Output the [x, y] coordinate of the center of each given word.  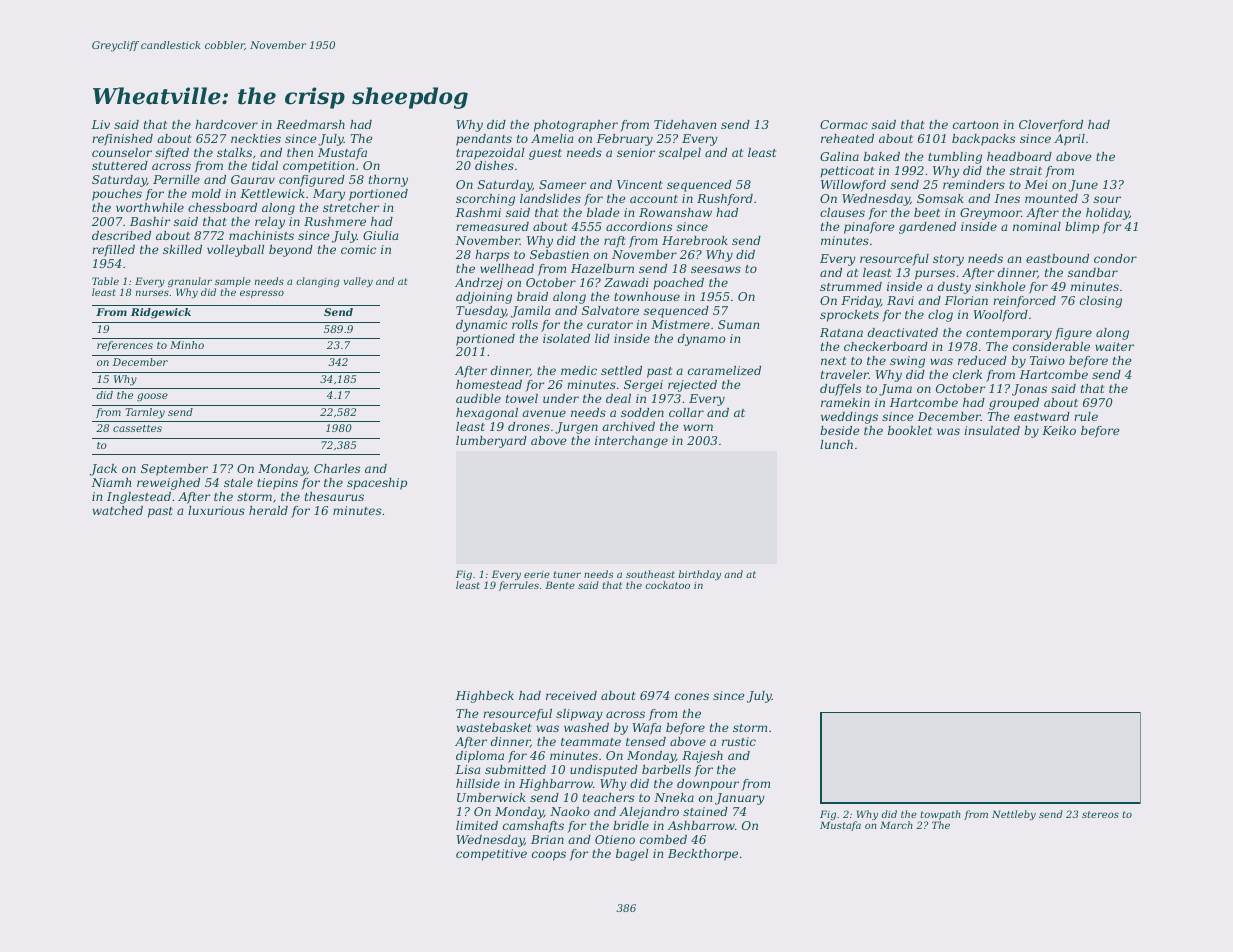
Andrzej [479, 284]
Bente [560, 585]
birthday [700, 575]
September [174, 470]
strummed [851, 286]
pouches [117, 195]
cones [692, 696]
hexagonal [487, 414]
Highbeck [485, 697]
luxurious [216, 510]
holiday [1107, 214]
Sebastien [559, 254]
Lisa [468, 769]
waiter [1114, 346]
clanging [318, 282]
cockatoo [667, 585]
